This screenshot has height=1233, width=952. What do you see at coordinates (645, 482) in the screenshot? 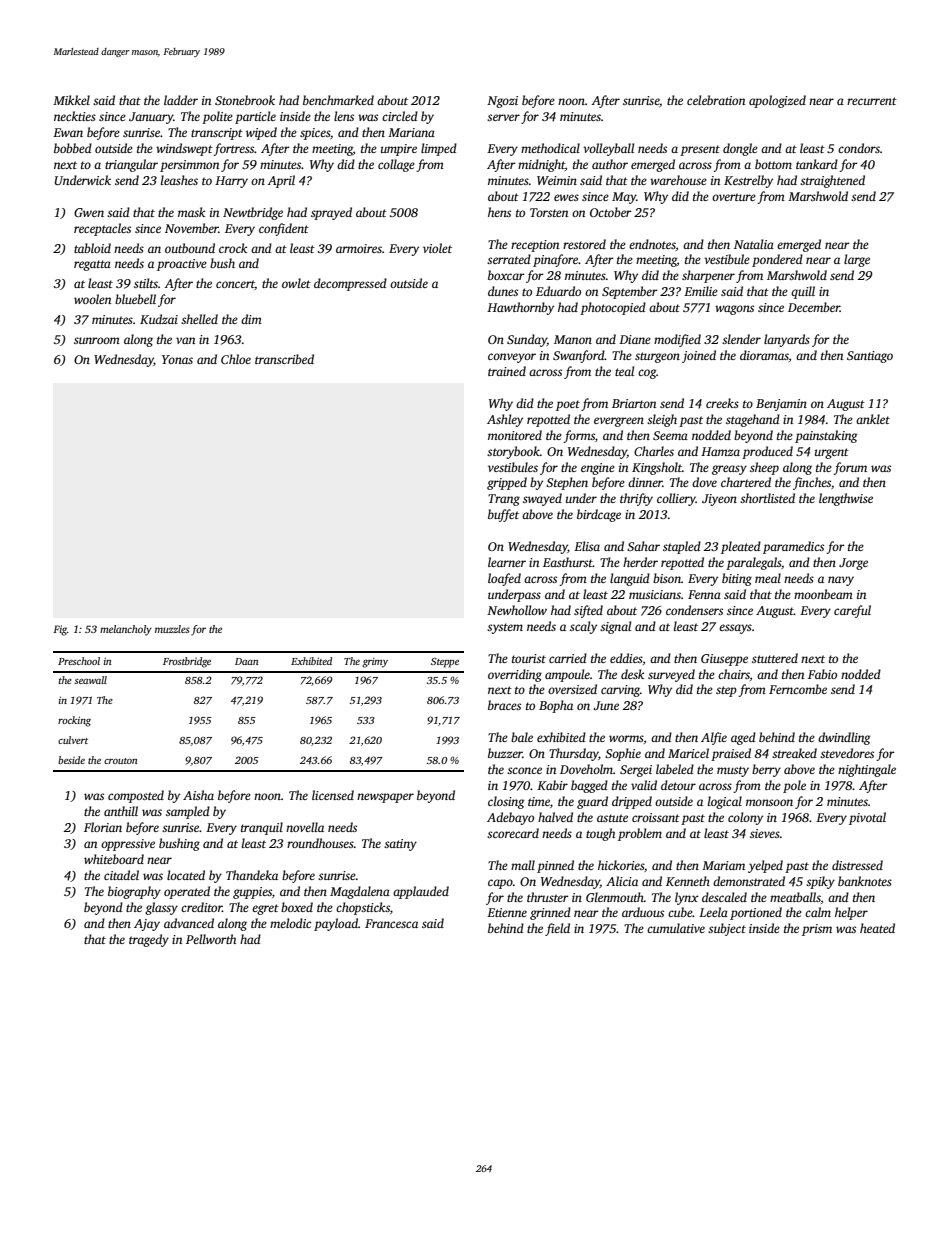
I see `dinner` at bounding box center [645, 482].
